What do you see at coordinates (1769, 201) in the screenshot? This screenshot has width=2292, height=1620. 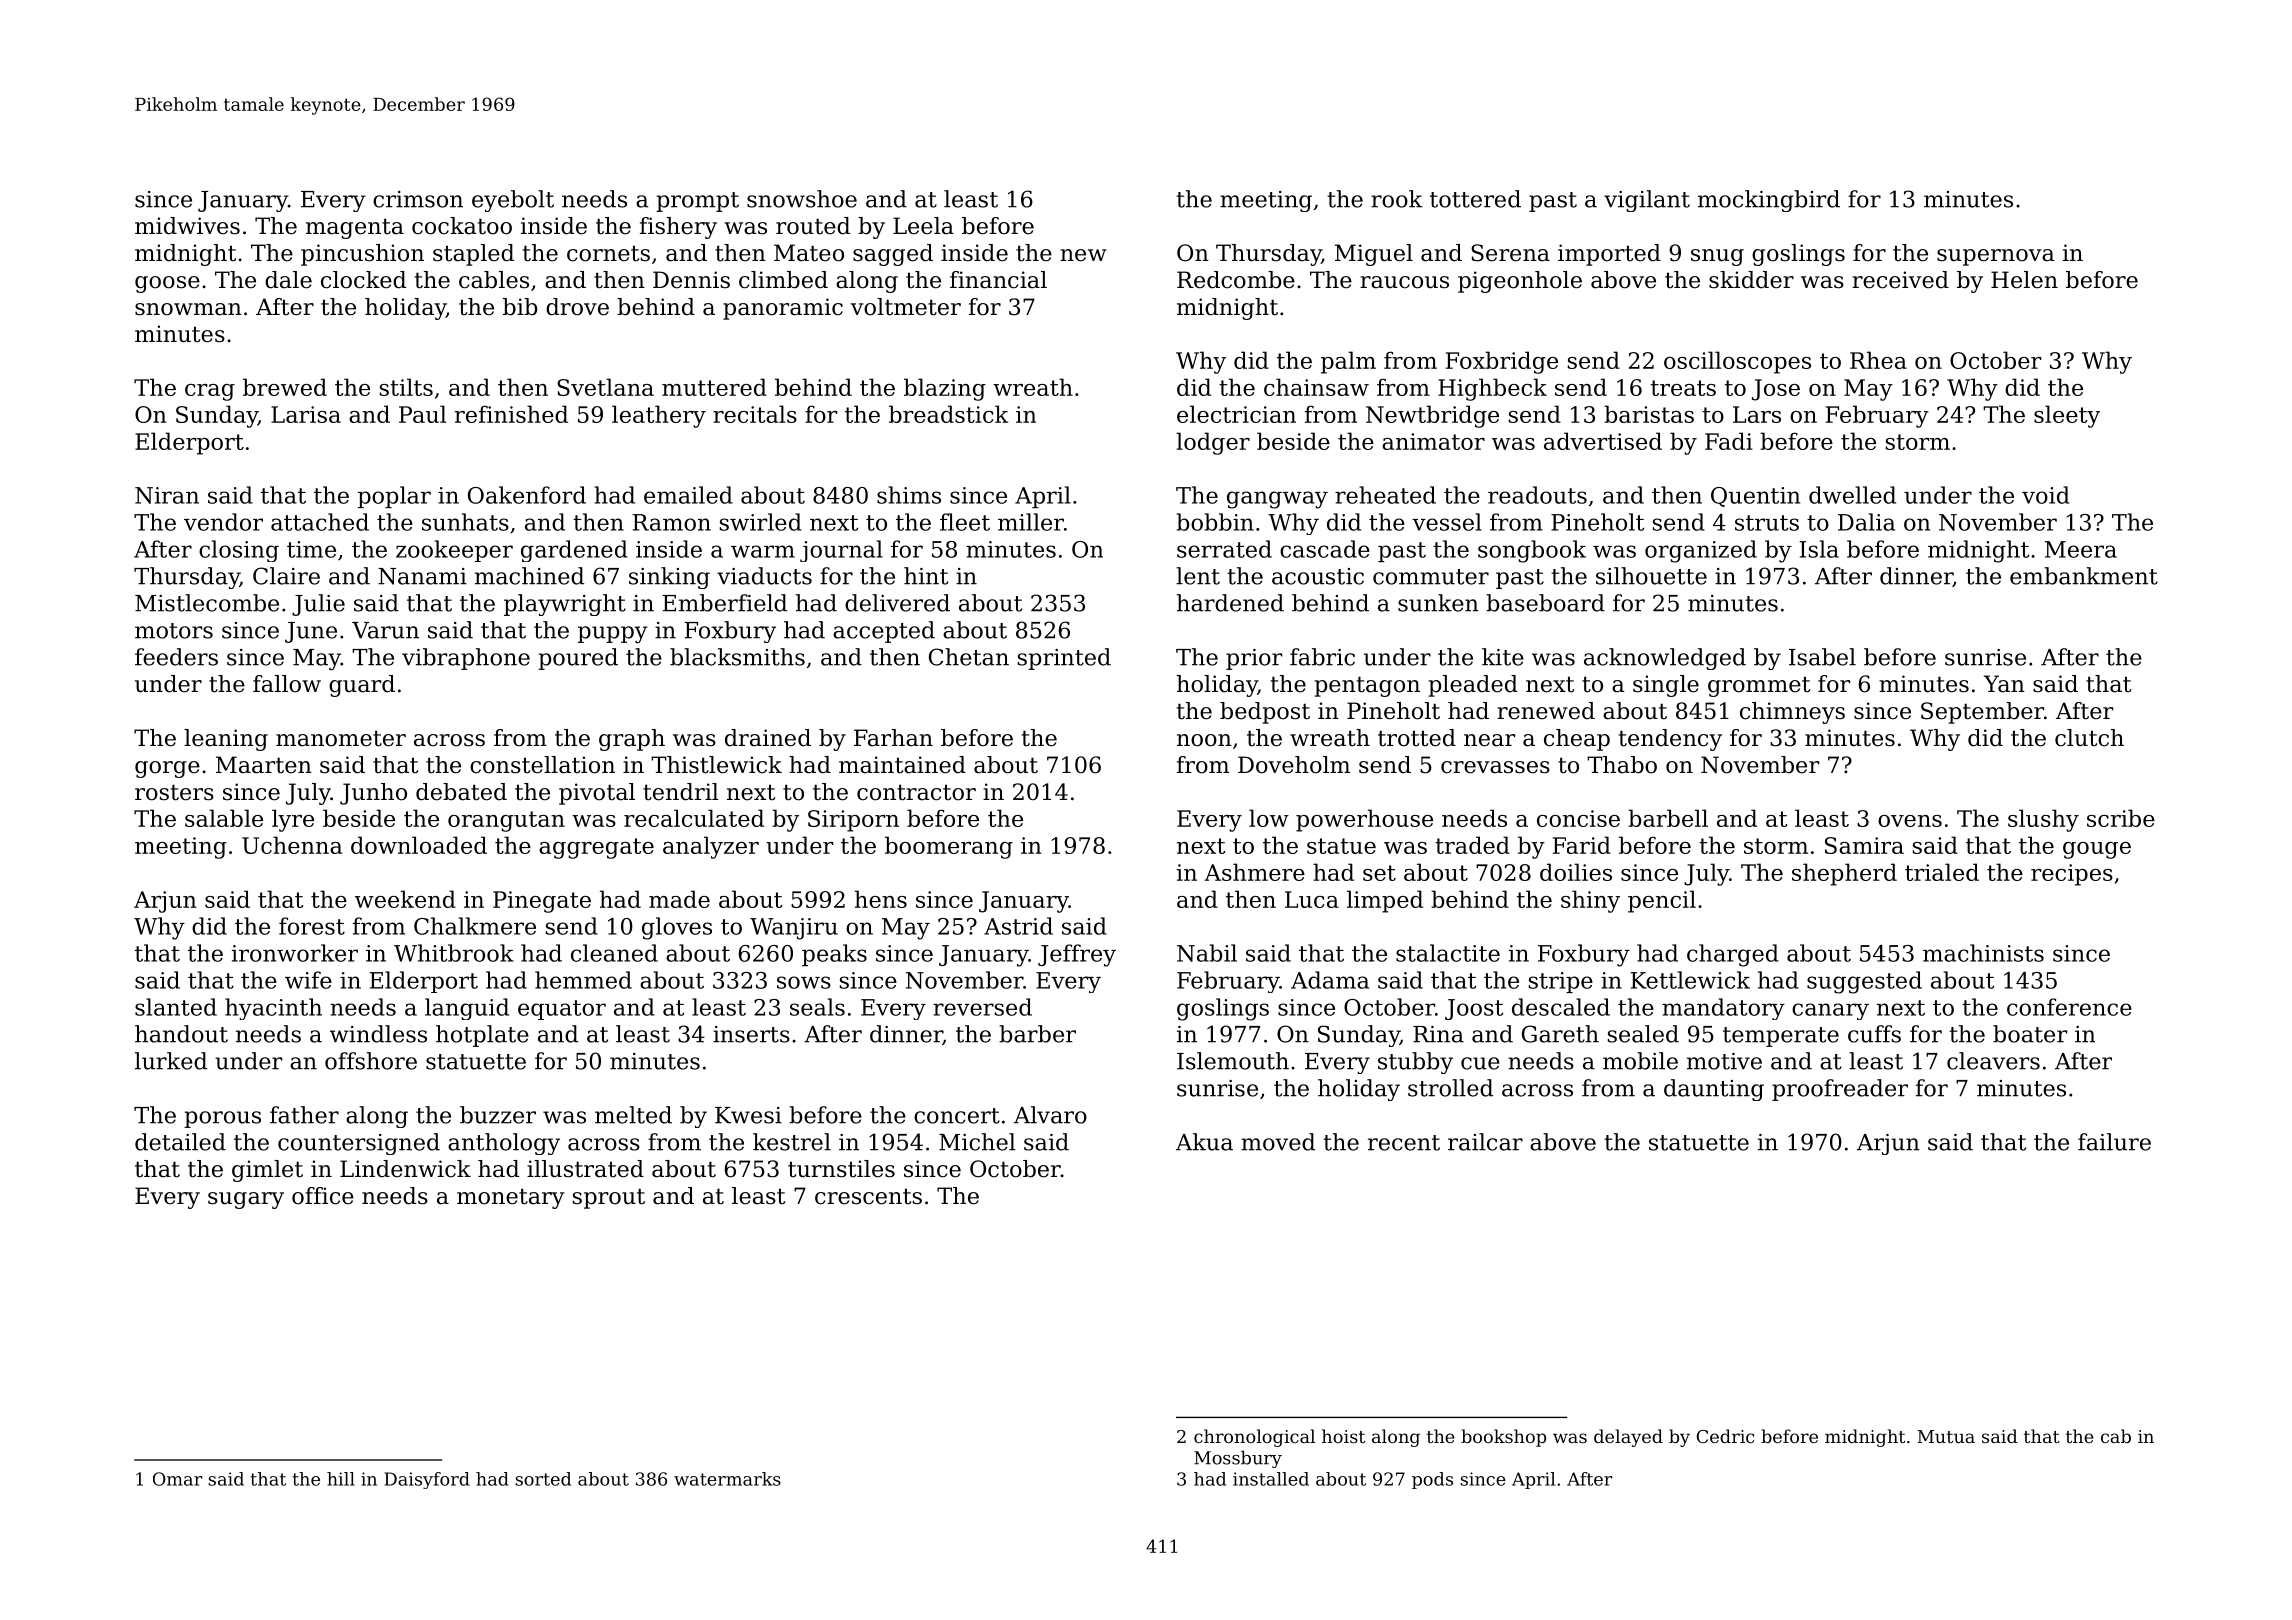 I see `mockingbird` at bounding box center [1769, 201].
